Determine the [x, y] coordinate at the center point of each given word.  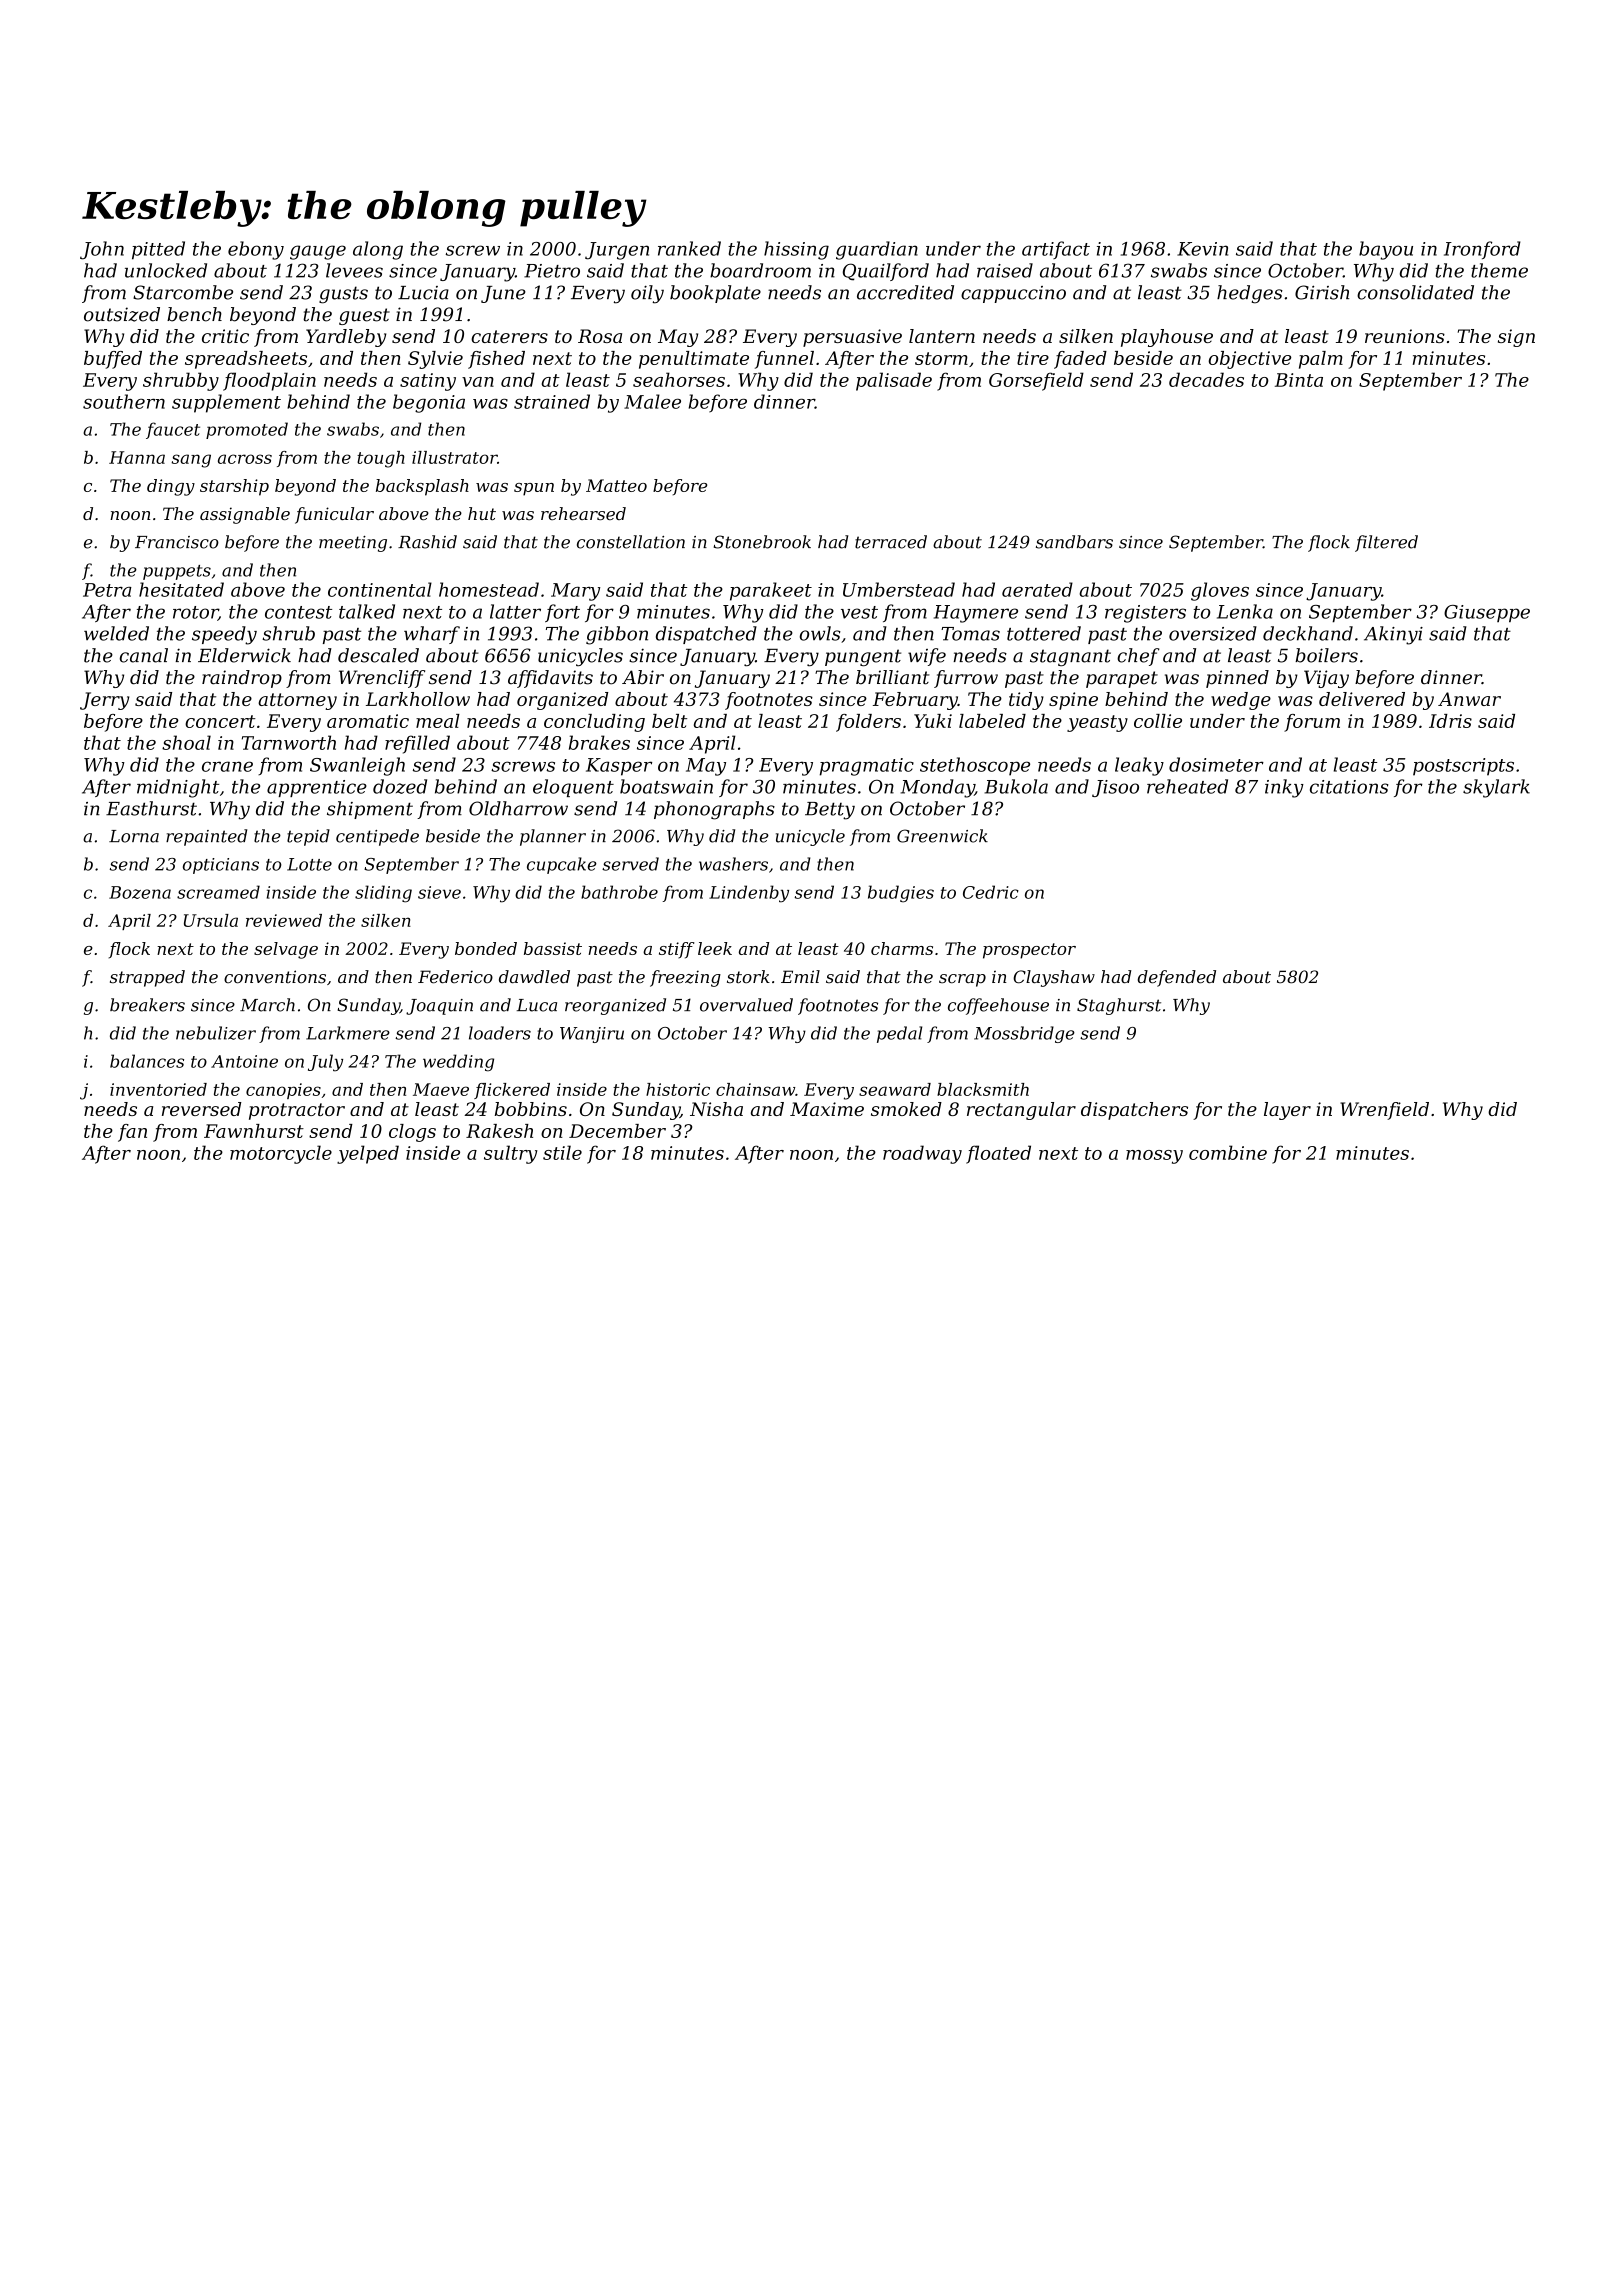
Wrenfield [1384, 1111]
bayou [1386, 250]
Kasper [619, 767]
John [102, 250]
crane [227, 766]
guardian [877, 250]
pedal [899, 1034]
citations [1349, 787]
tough [381, 459]
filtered [1386, 543]
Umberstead [899, 589]
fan [132, 1133]
